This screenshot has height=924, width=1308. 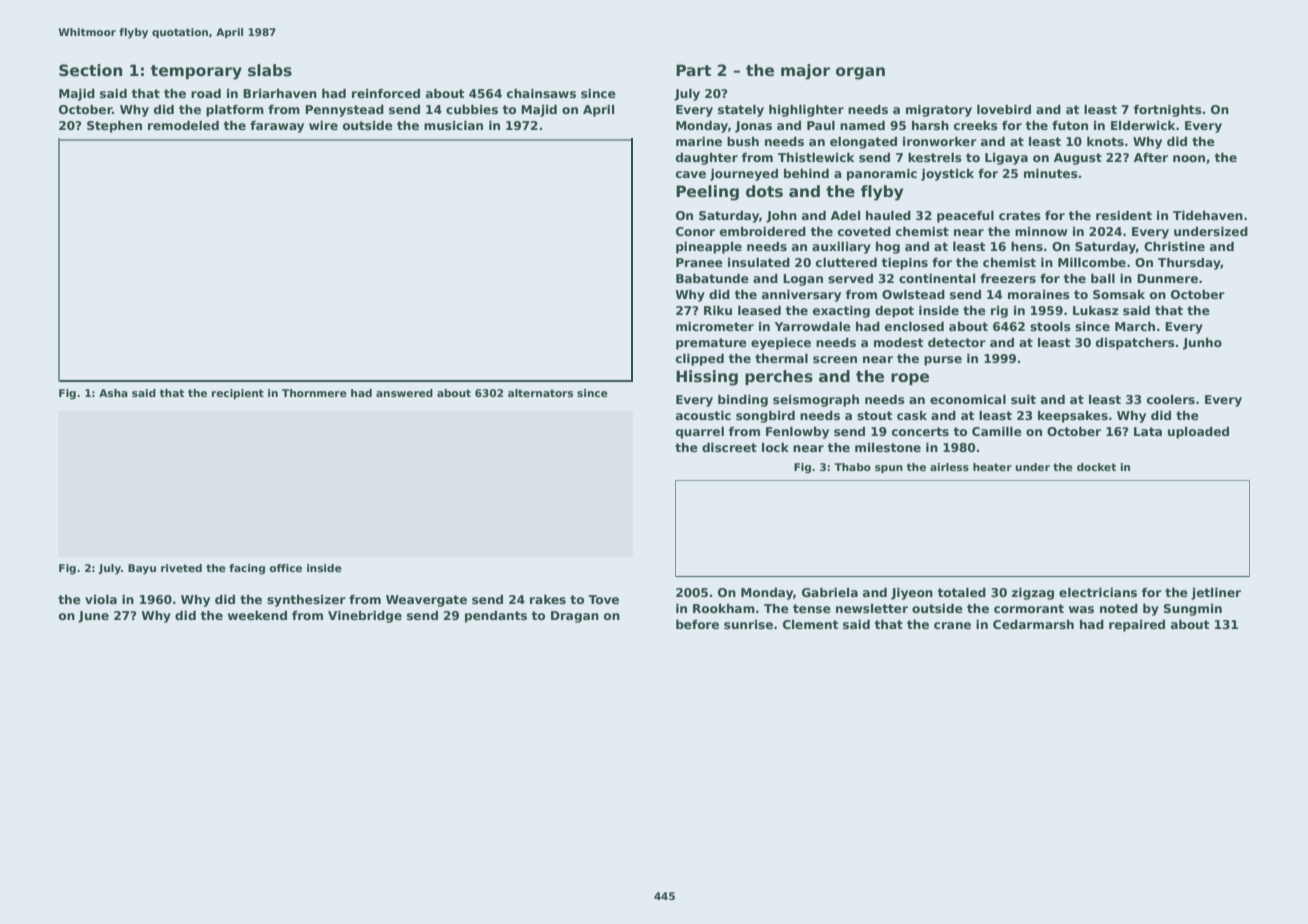 I want to click on crates, so click(x=1020, y=215).
